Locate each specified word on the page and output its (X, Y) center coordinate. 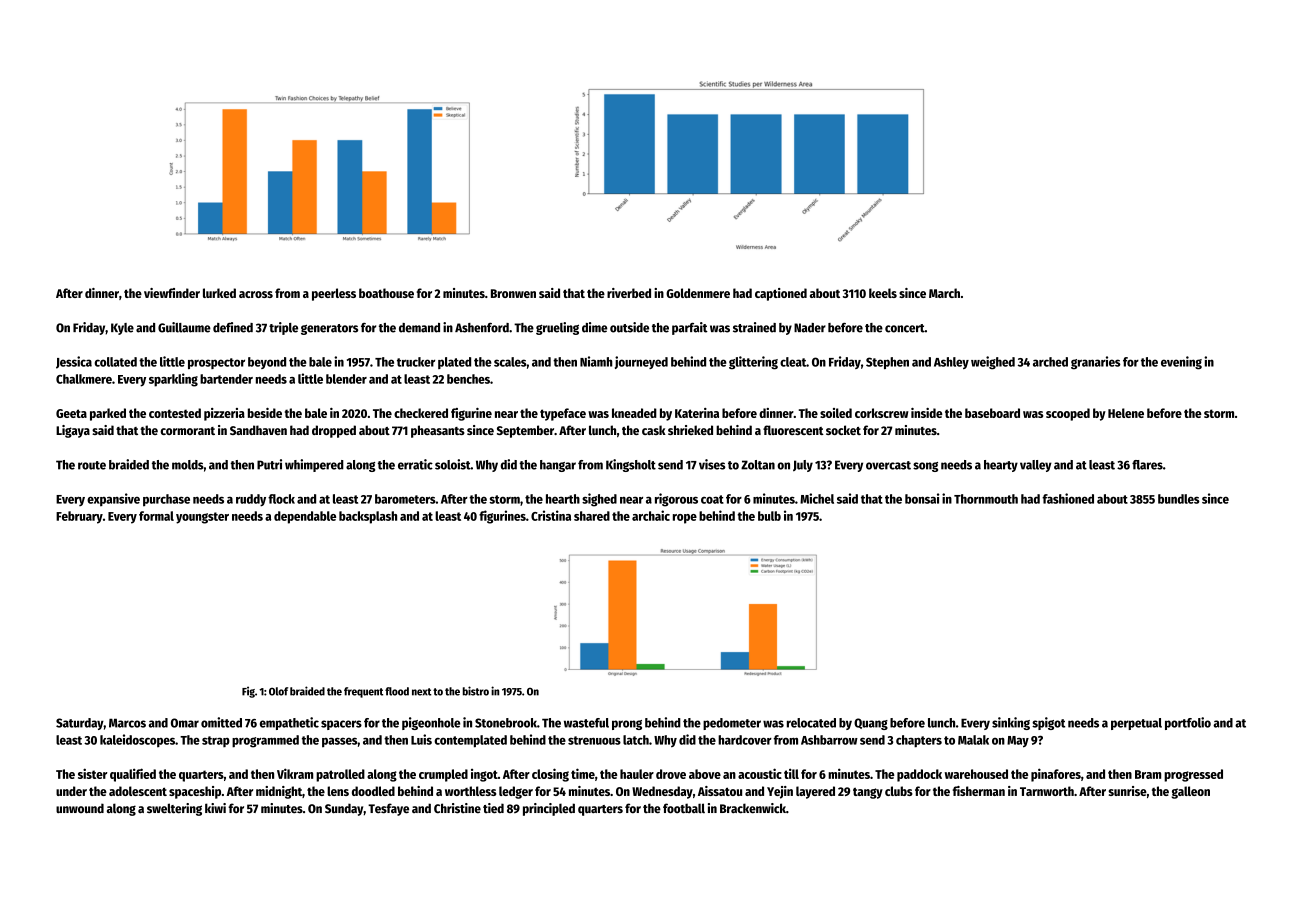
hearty (1001, 466)
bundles (1179, 499)
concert (905, 328)
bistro (476, 691)
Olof (278, 691)
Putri (269, 464)
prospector (216, 363)
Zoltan (758, 465)
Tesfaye (388, 809)
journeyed (641, 362)
